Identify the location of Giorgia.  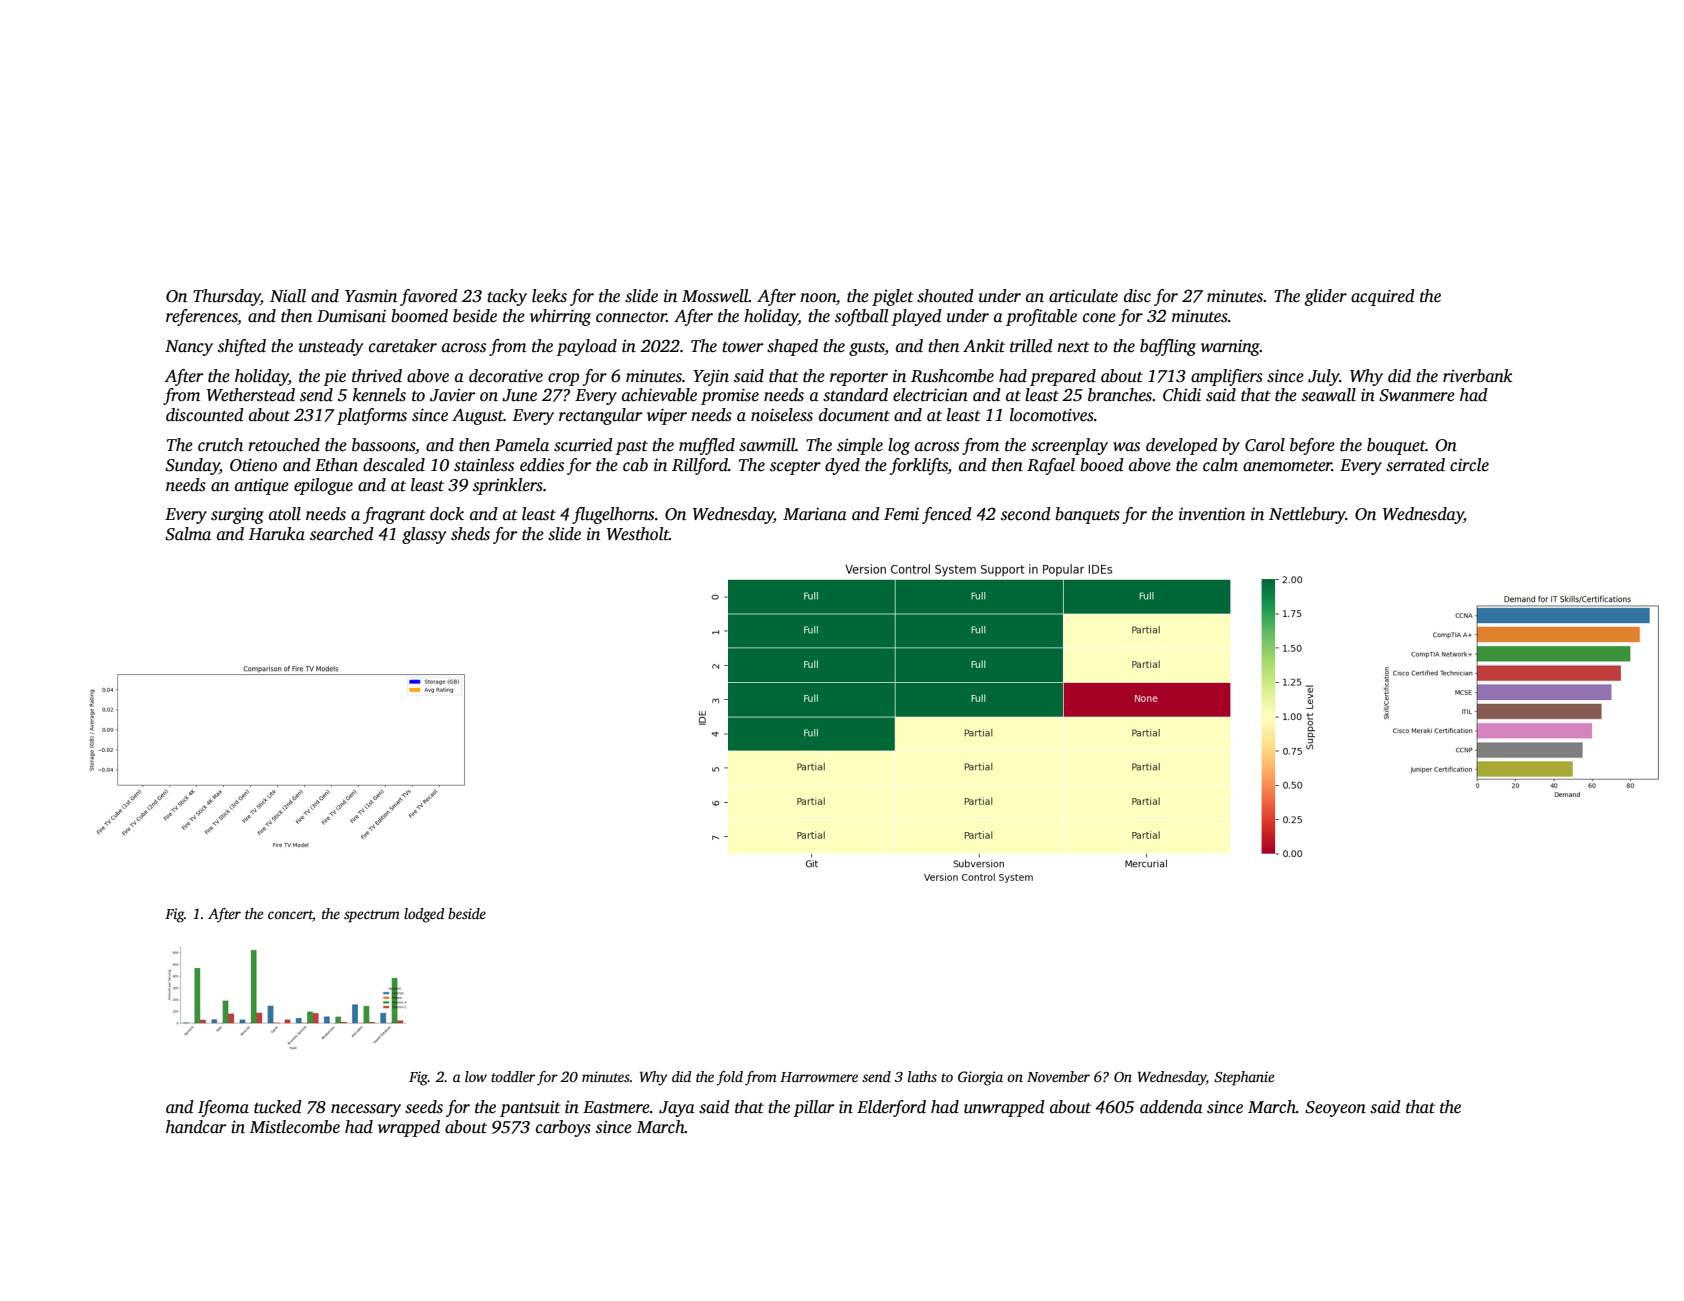
(980, 1078).
